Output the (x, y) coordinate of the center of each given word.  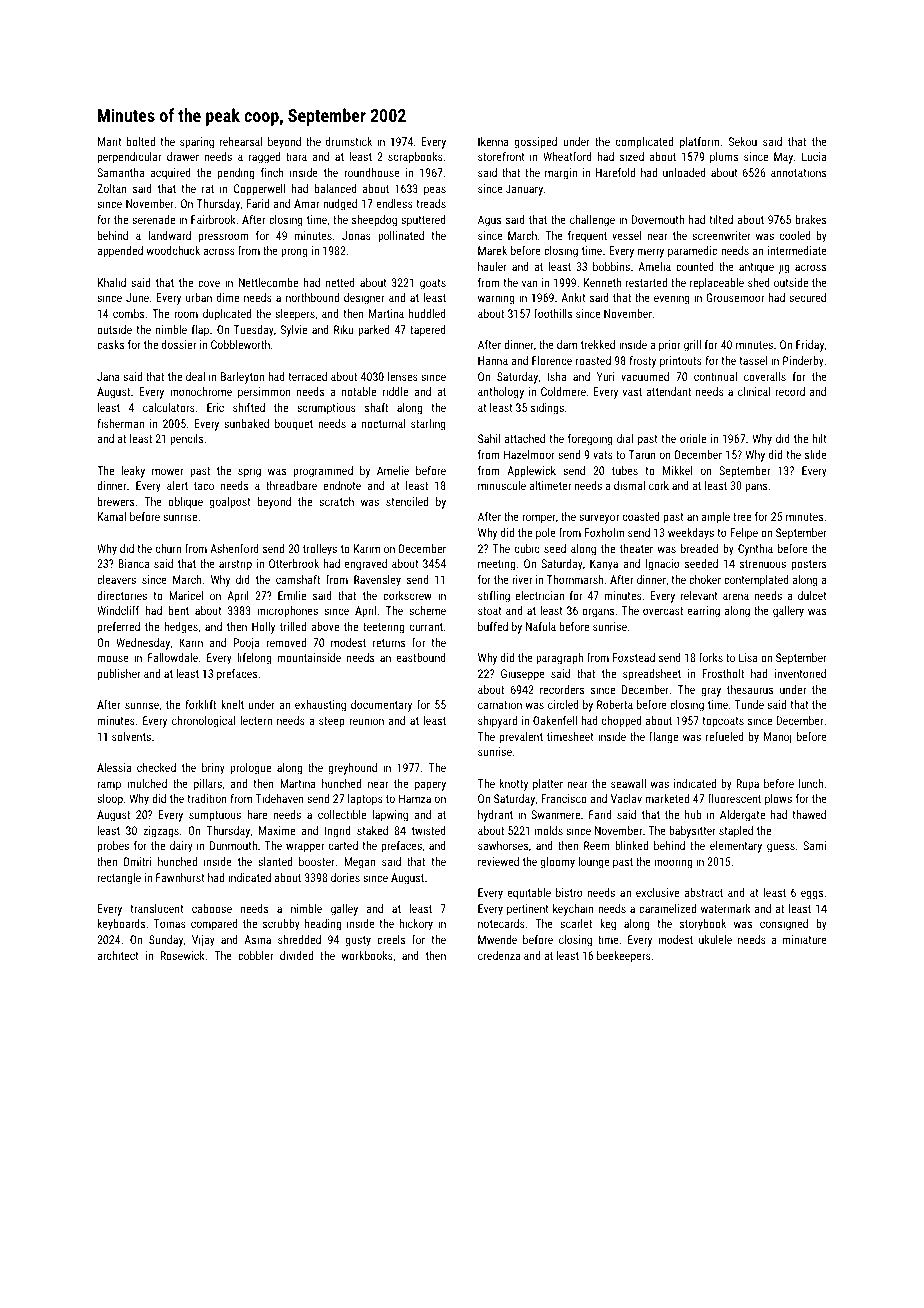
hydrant (495, 816)
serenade (153, 219)
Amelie (393, 470)
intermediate (797, 250)
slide (816, 454)
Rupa (747, 785)
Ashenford (234, 548)
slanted (275, 861)
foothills (553, 313)
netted (340, 282)
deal (195, 376)
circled (563, 704)
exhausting (320, 706)
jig (784, 268)
